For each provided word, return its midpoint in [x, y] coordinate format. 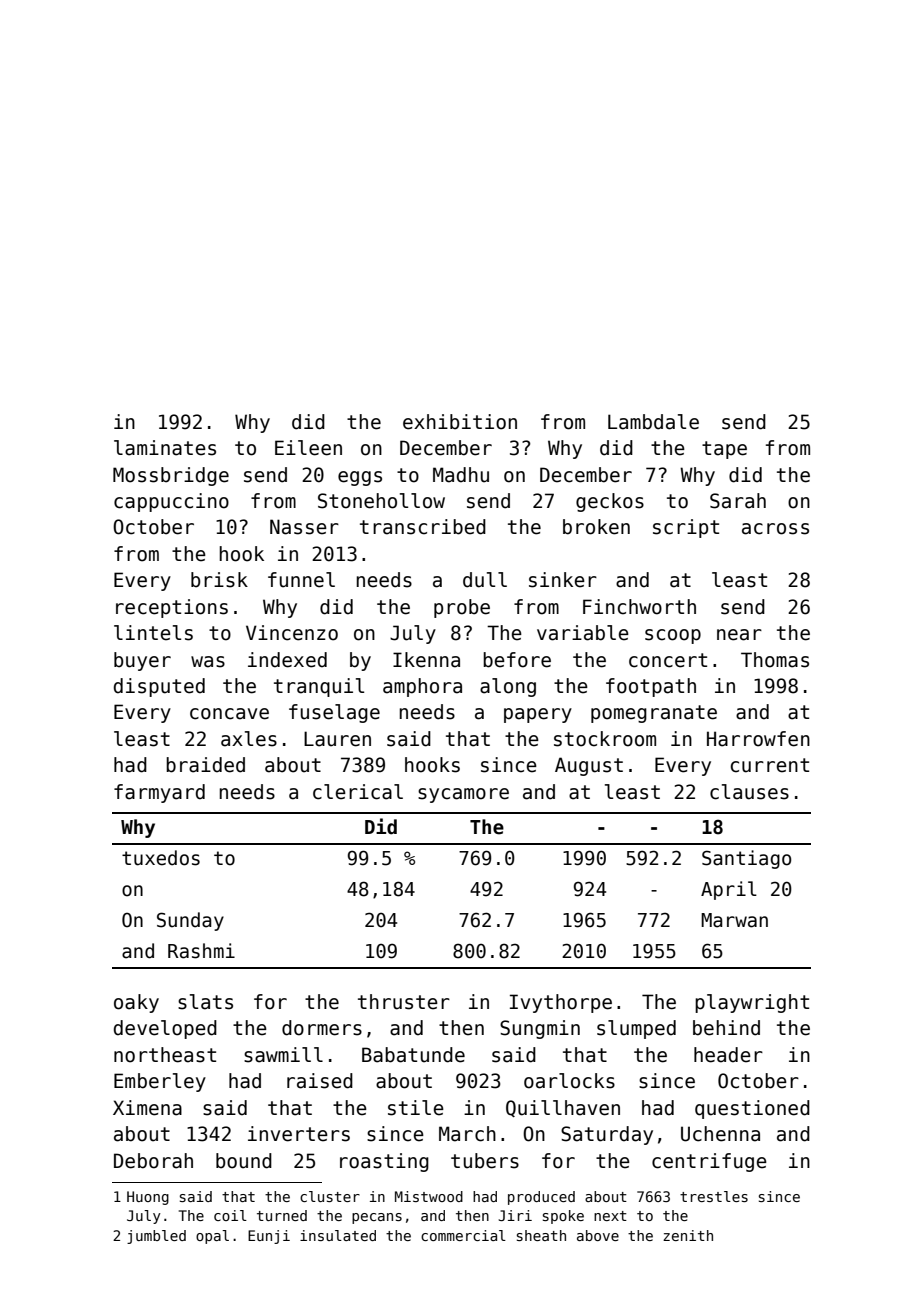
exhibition [460, 422]
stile [416, 1108]
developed [165, 1029]
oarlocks [569, 1081]
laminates [165, 448]
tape [724, 450]
